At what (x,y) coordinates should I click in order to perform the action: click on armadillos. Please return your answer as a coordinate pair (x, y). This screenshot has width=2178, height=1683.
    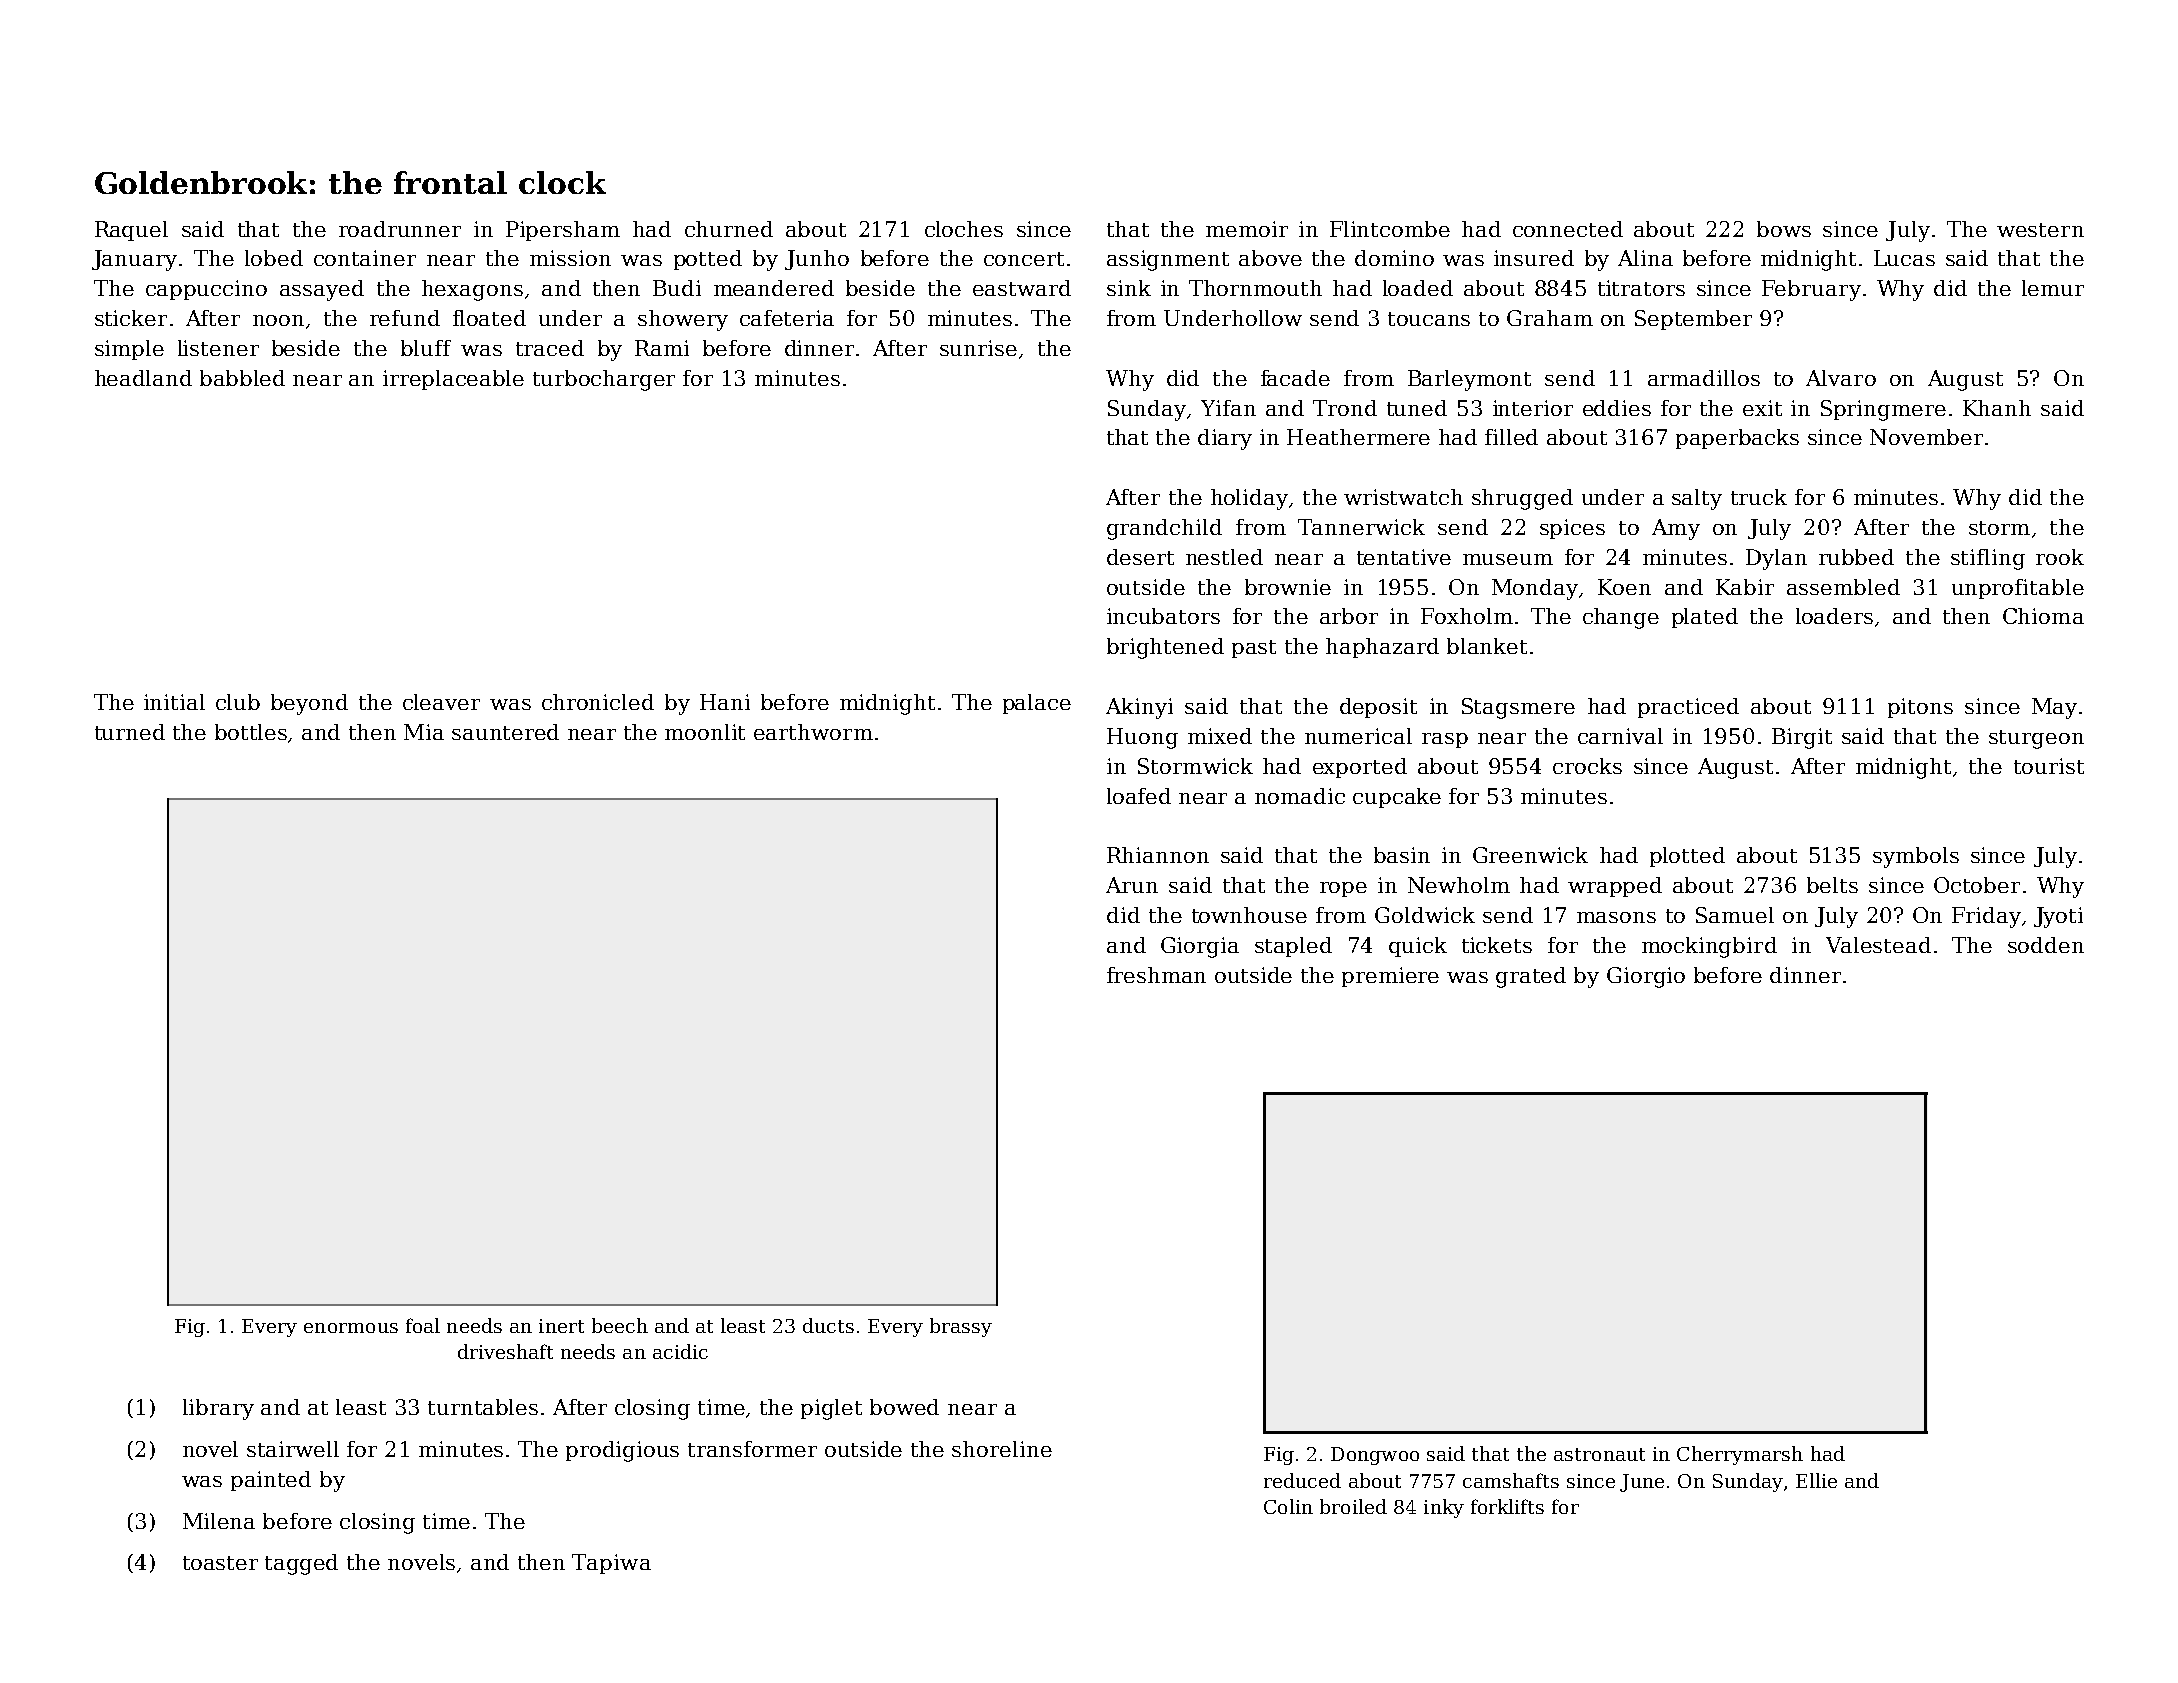
    Looking at the image, I should click on (1704, 378).
